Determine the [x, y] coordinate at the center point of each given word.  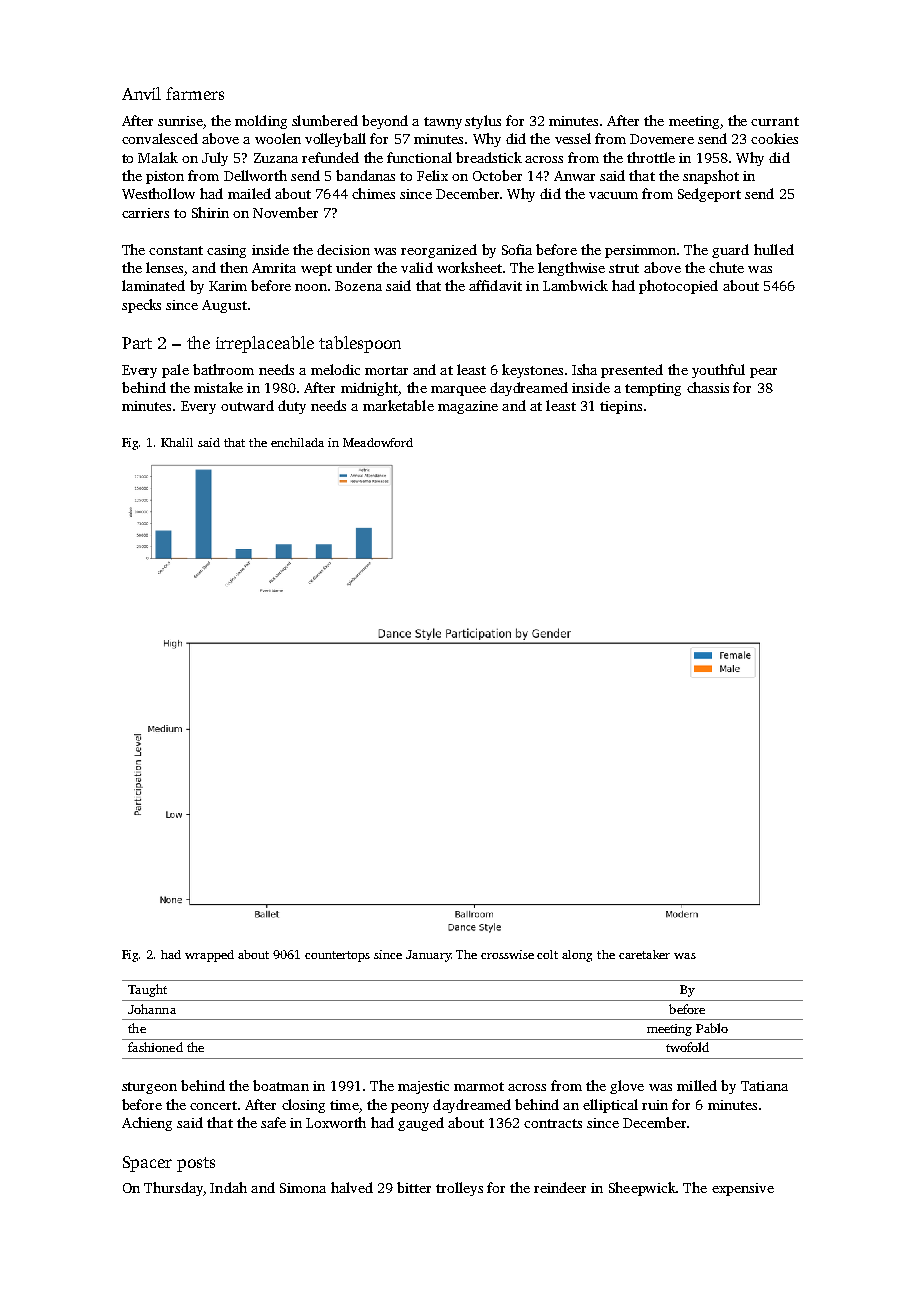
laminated [153, 285]
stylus [483, 122]
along [577, 956]
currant [775, 121]
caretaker [644, 954]
